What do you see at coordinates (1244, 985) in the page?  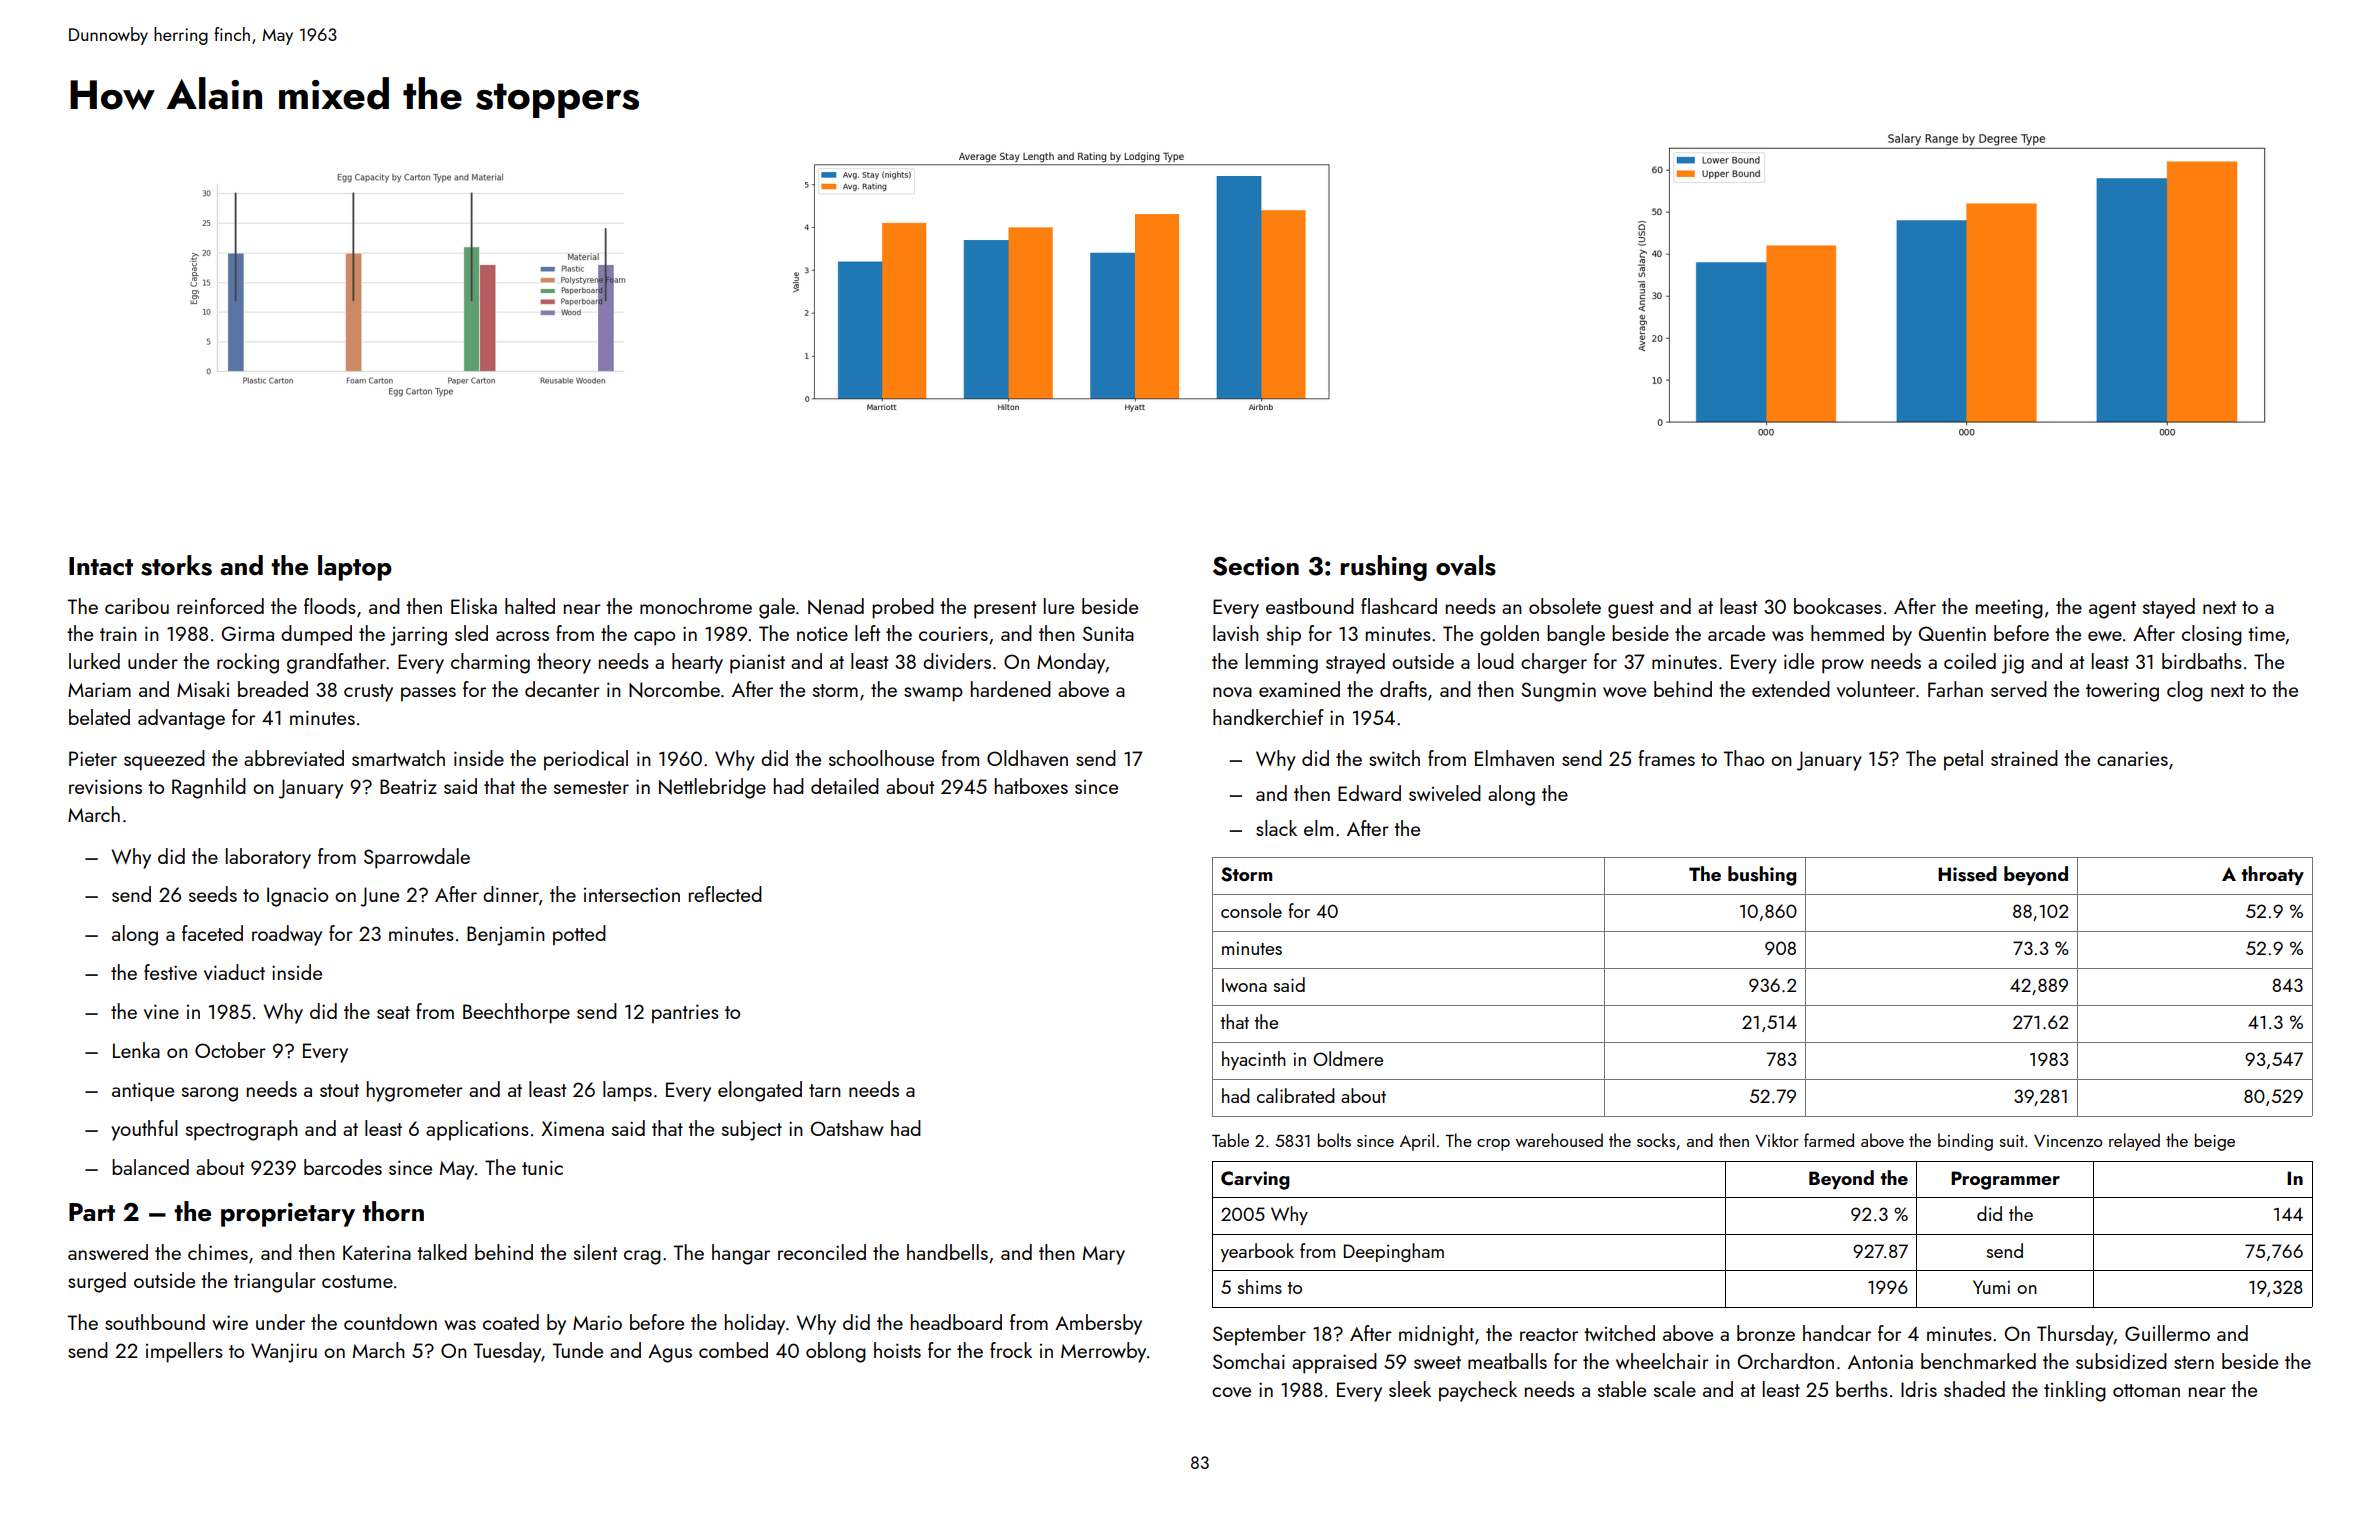 I see `Iwona` at bounding box center [1244, 985].
